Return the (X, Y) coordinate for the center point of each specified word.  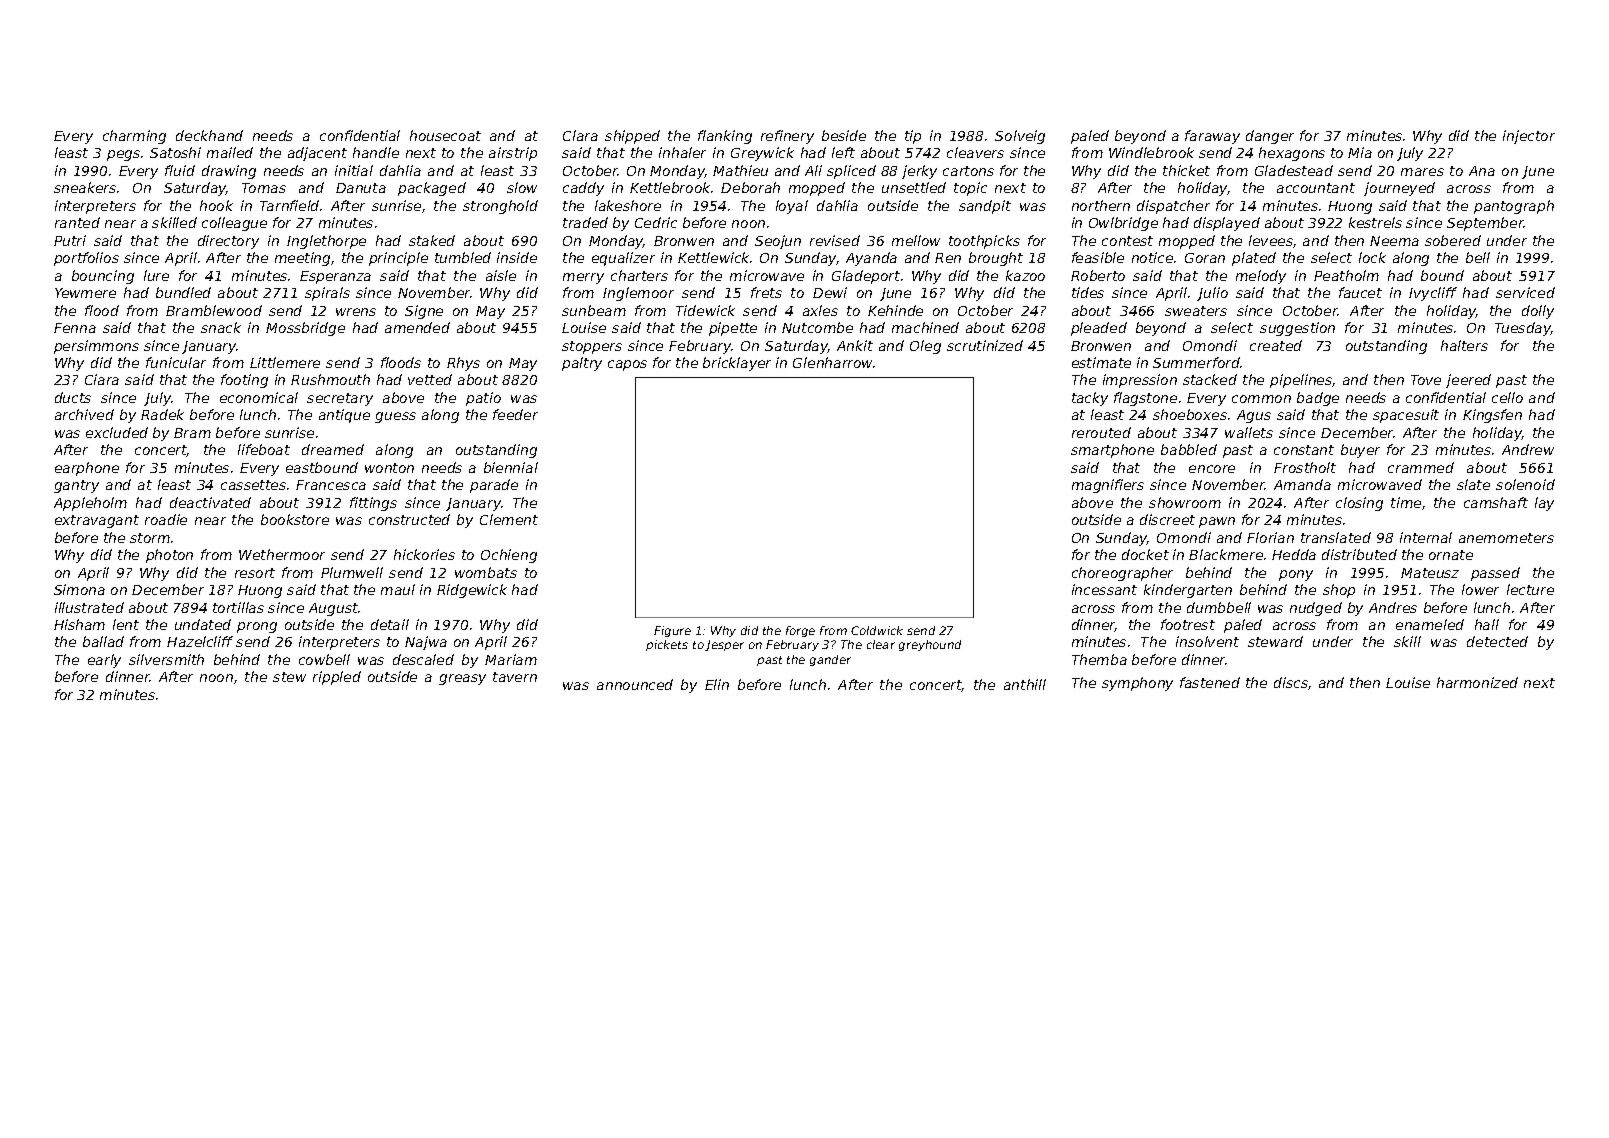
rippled (337, 678)
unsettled (914, 187)
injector (1529, 137)
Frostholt (1305, 467)
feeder (515, 414)
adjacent (317, 154)
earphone (87, 469)
